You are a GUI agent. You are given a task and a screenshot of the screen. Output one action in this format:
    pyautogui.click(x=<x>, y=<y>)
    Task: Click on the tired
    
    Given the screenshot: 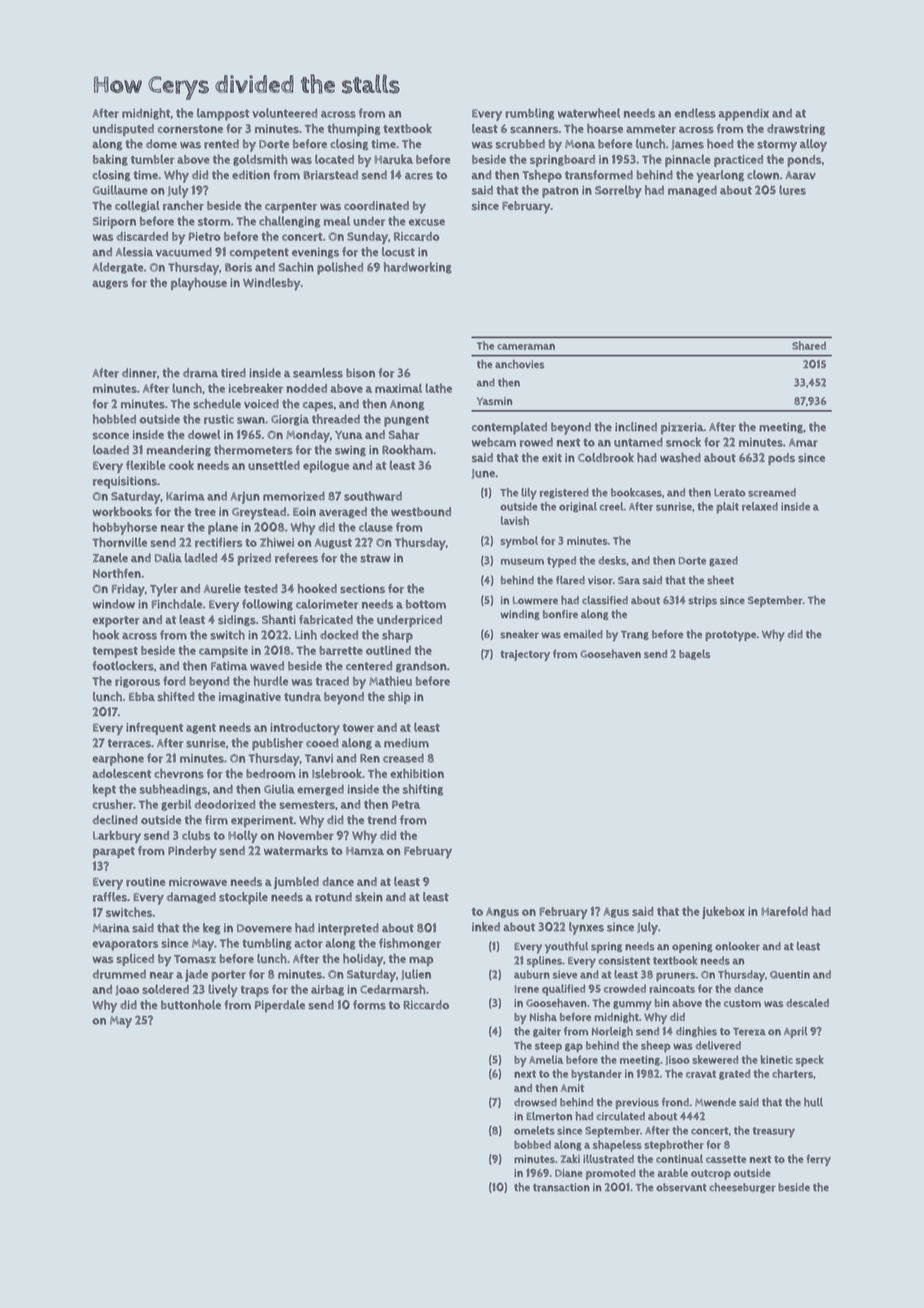 What is the action you would take?
    pyautogui.click(x=233, y=373)
